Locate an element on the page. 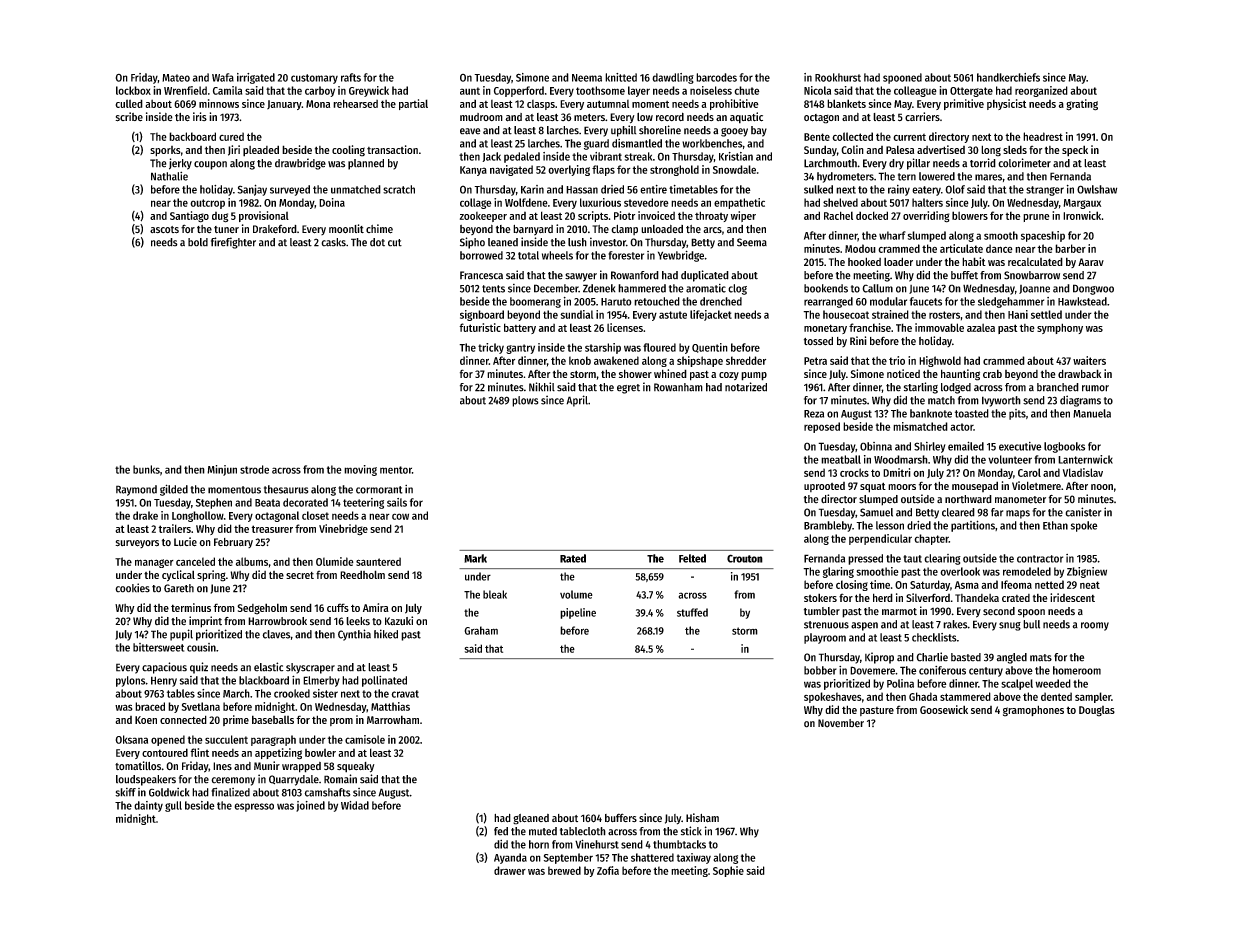 The height and width of the page is (952, 1233). Hisham is located at coordinates (702, 818).
